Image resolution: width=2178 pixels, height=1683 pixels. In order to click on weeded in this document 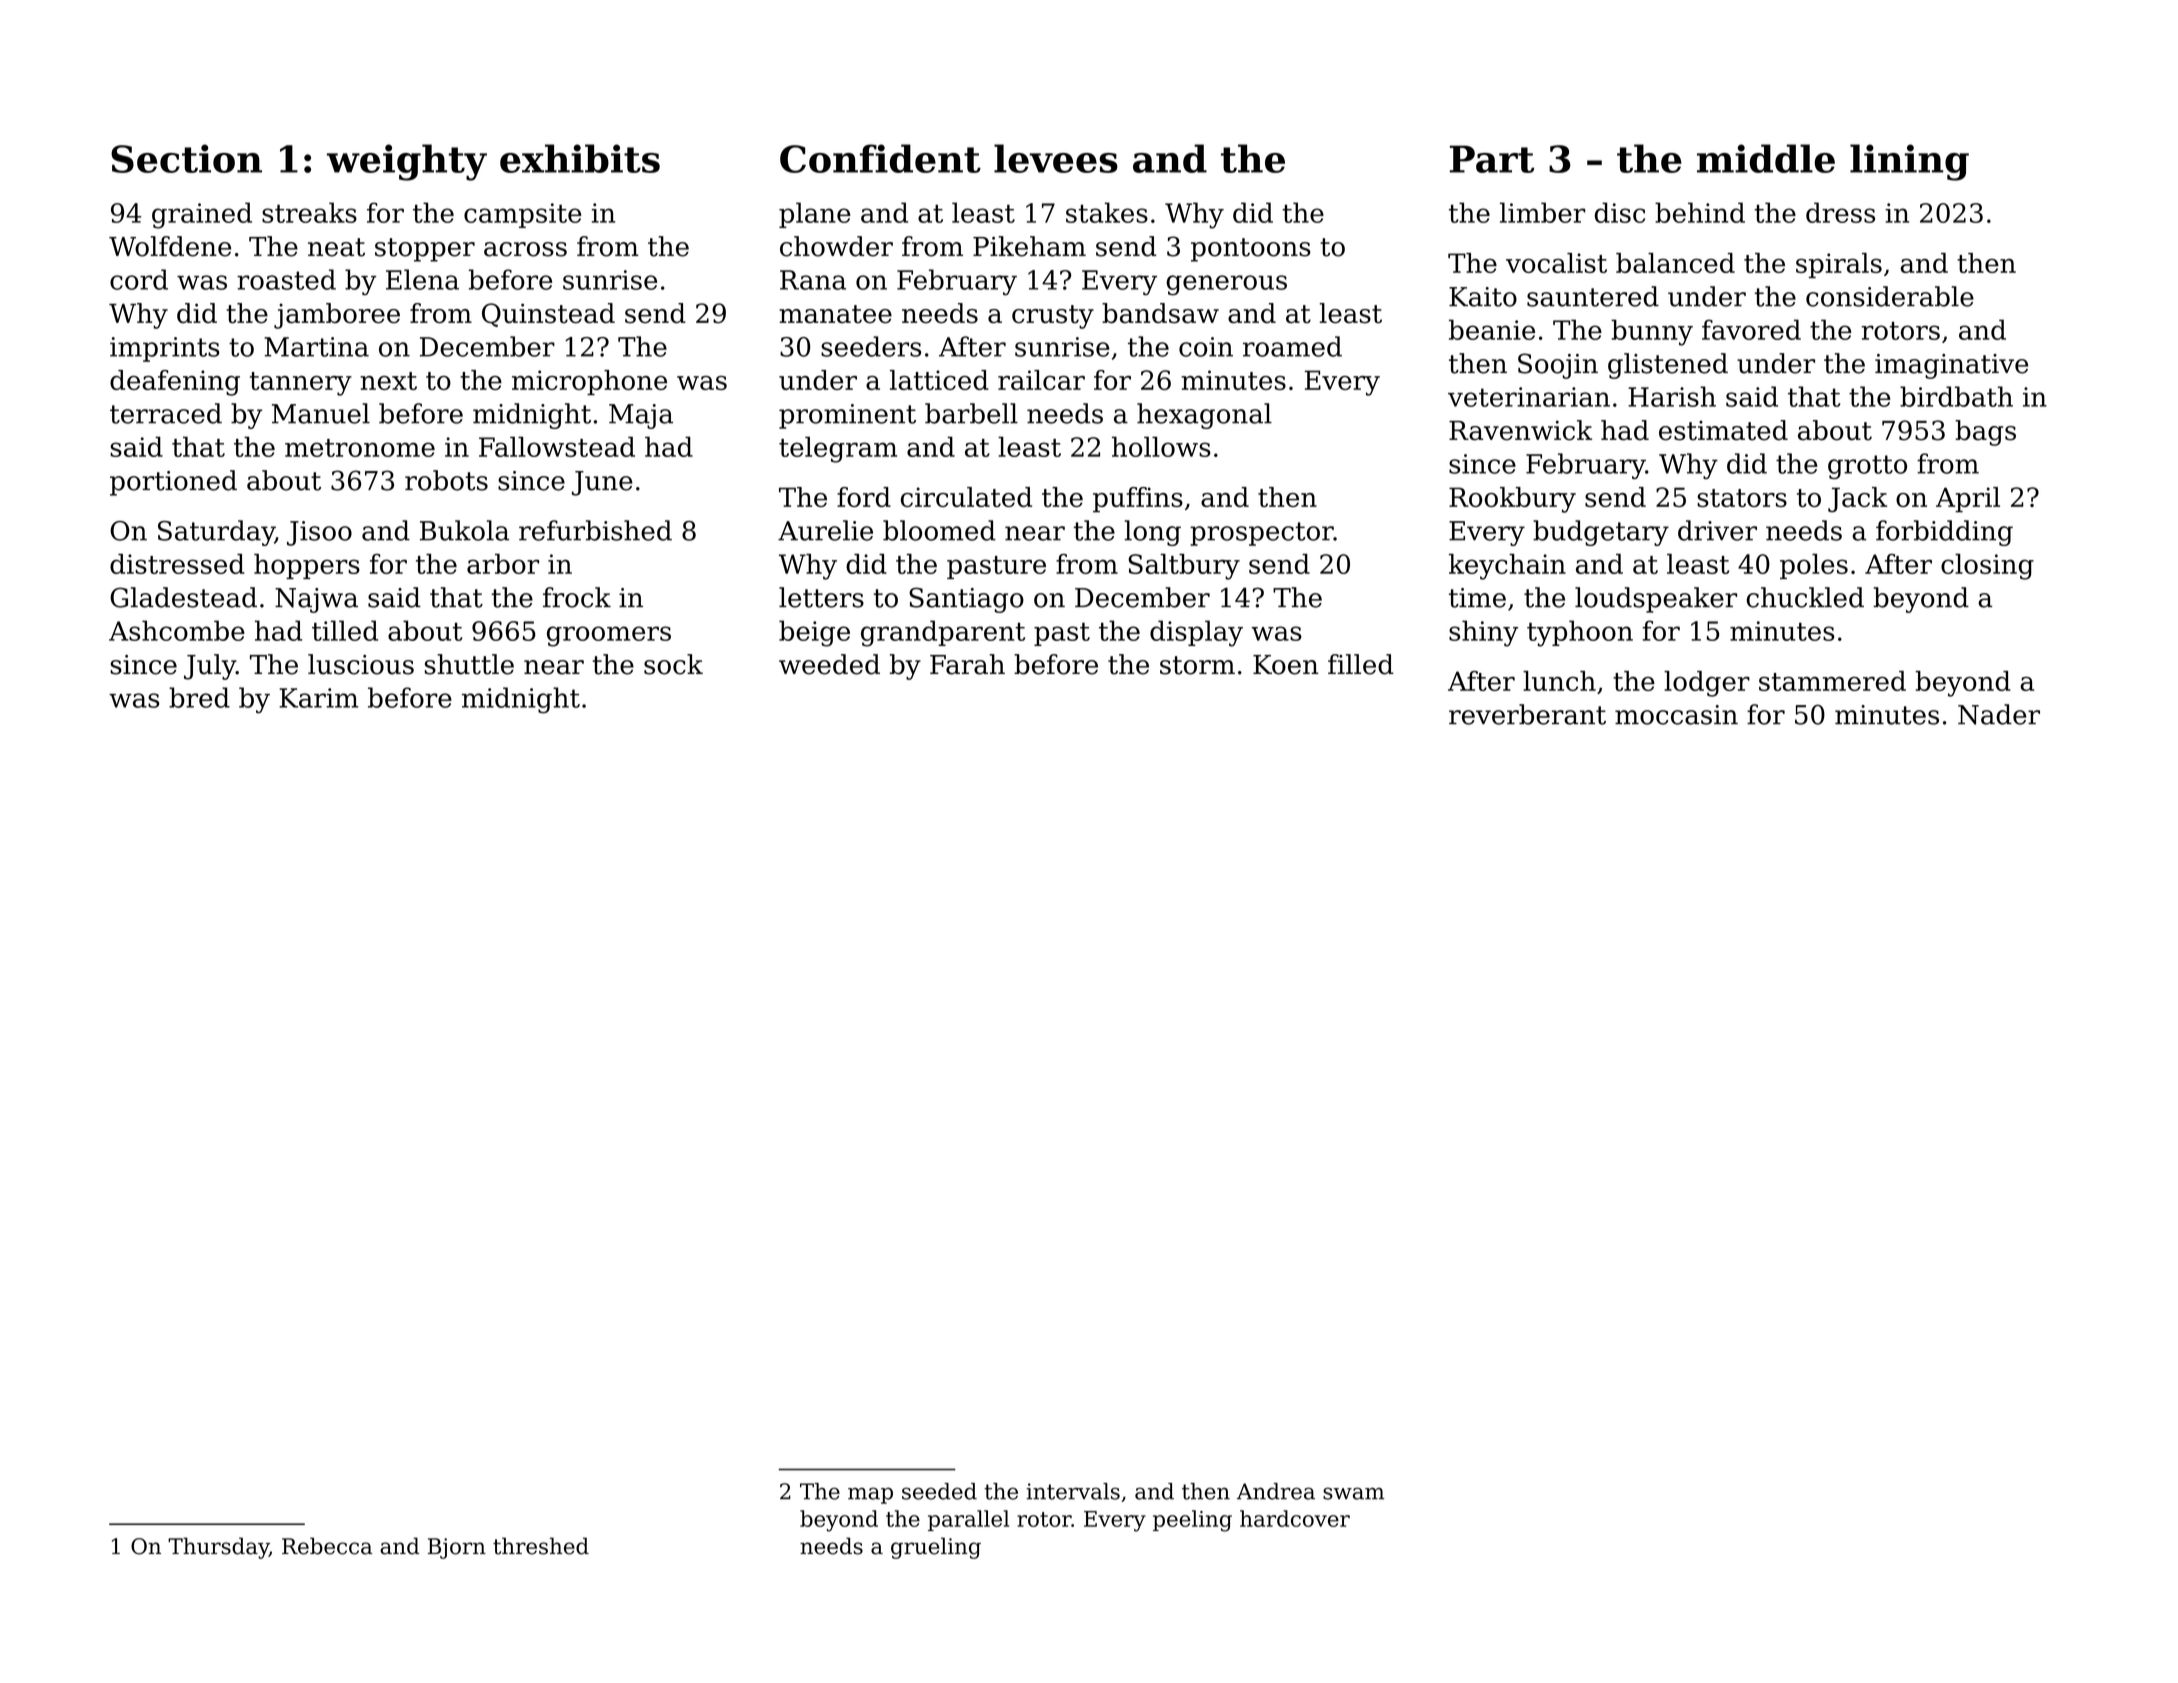, I will do `click(829, 664)`.
